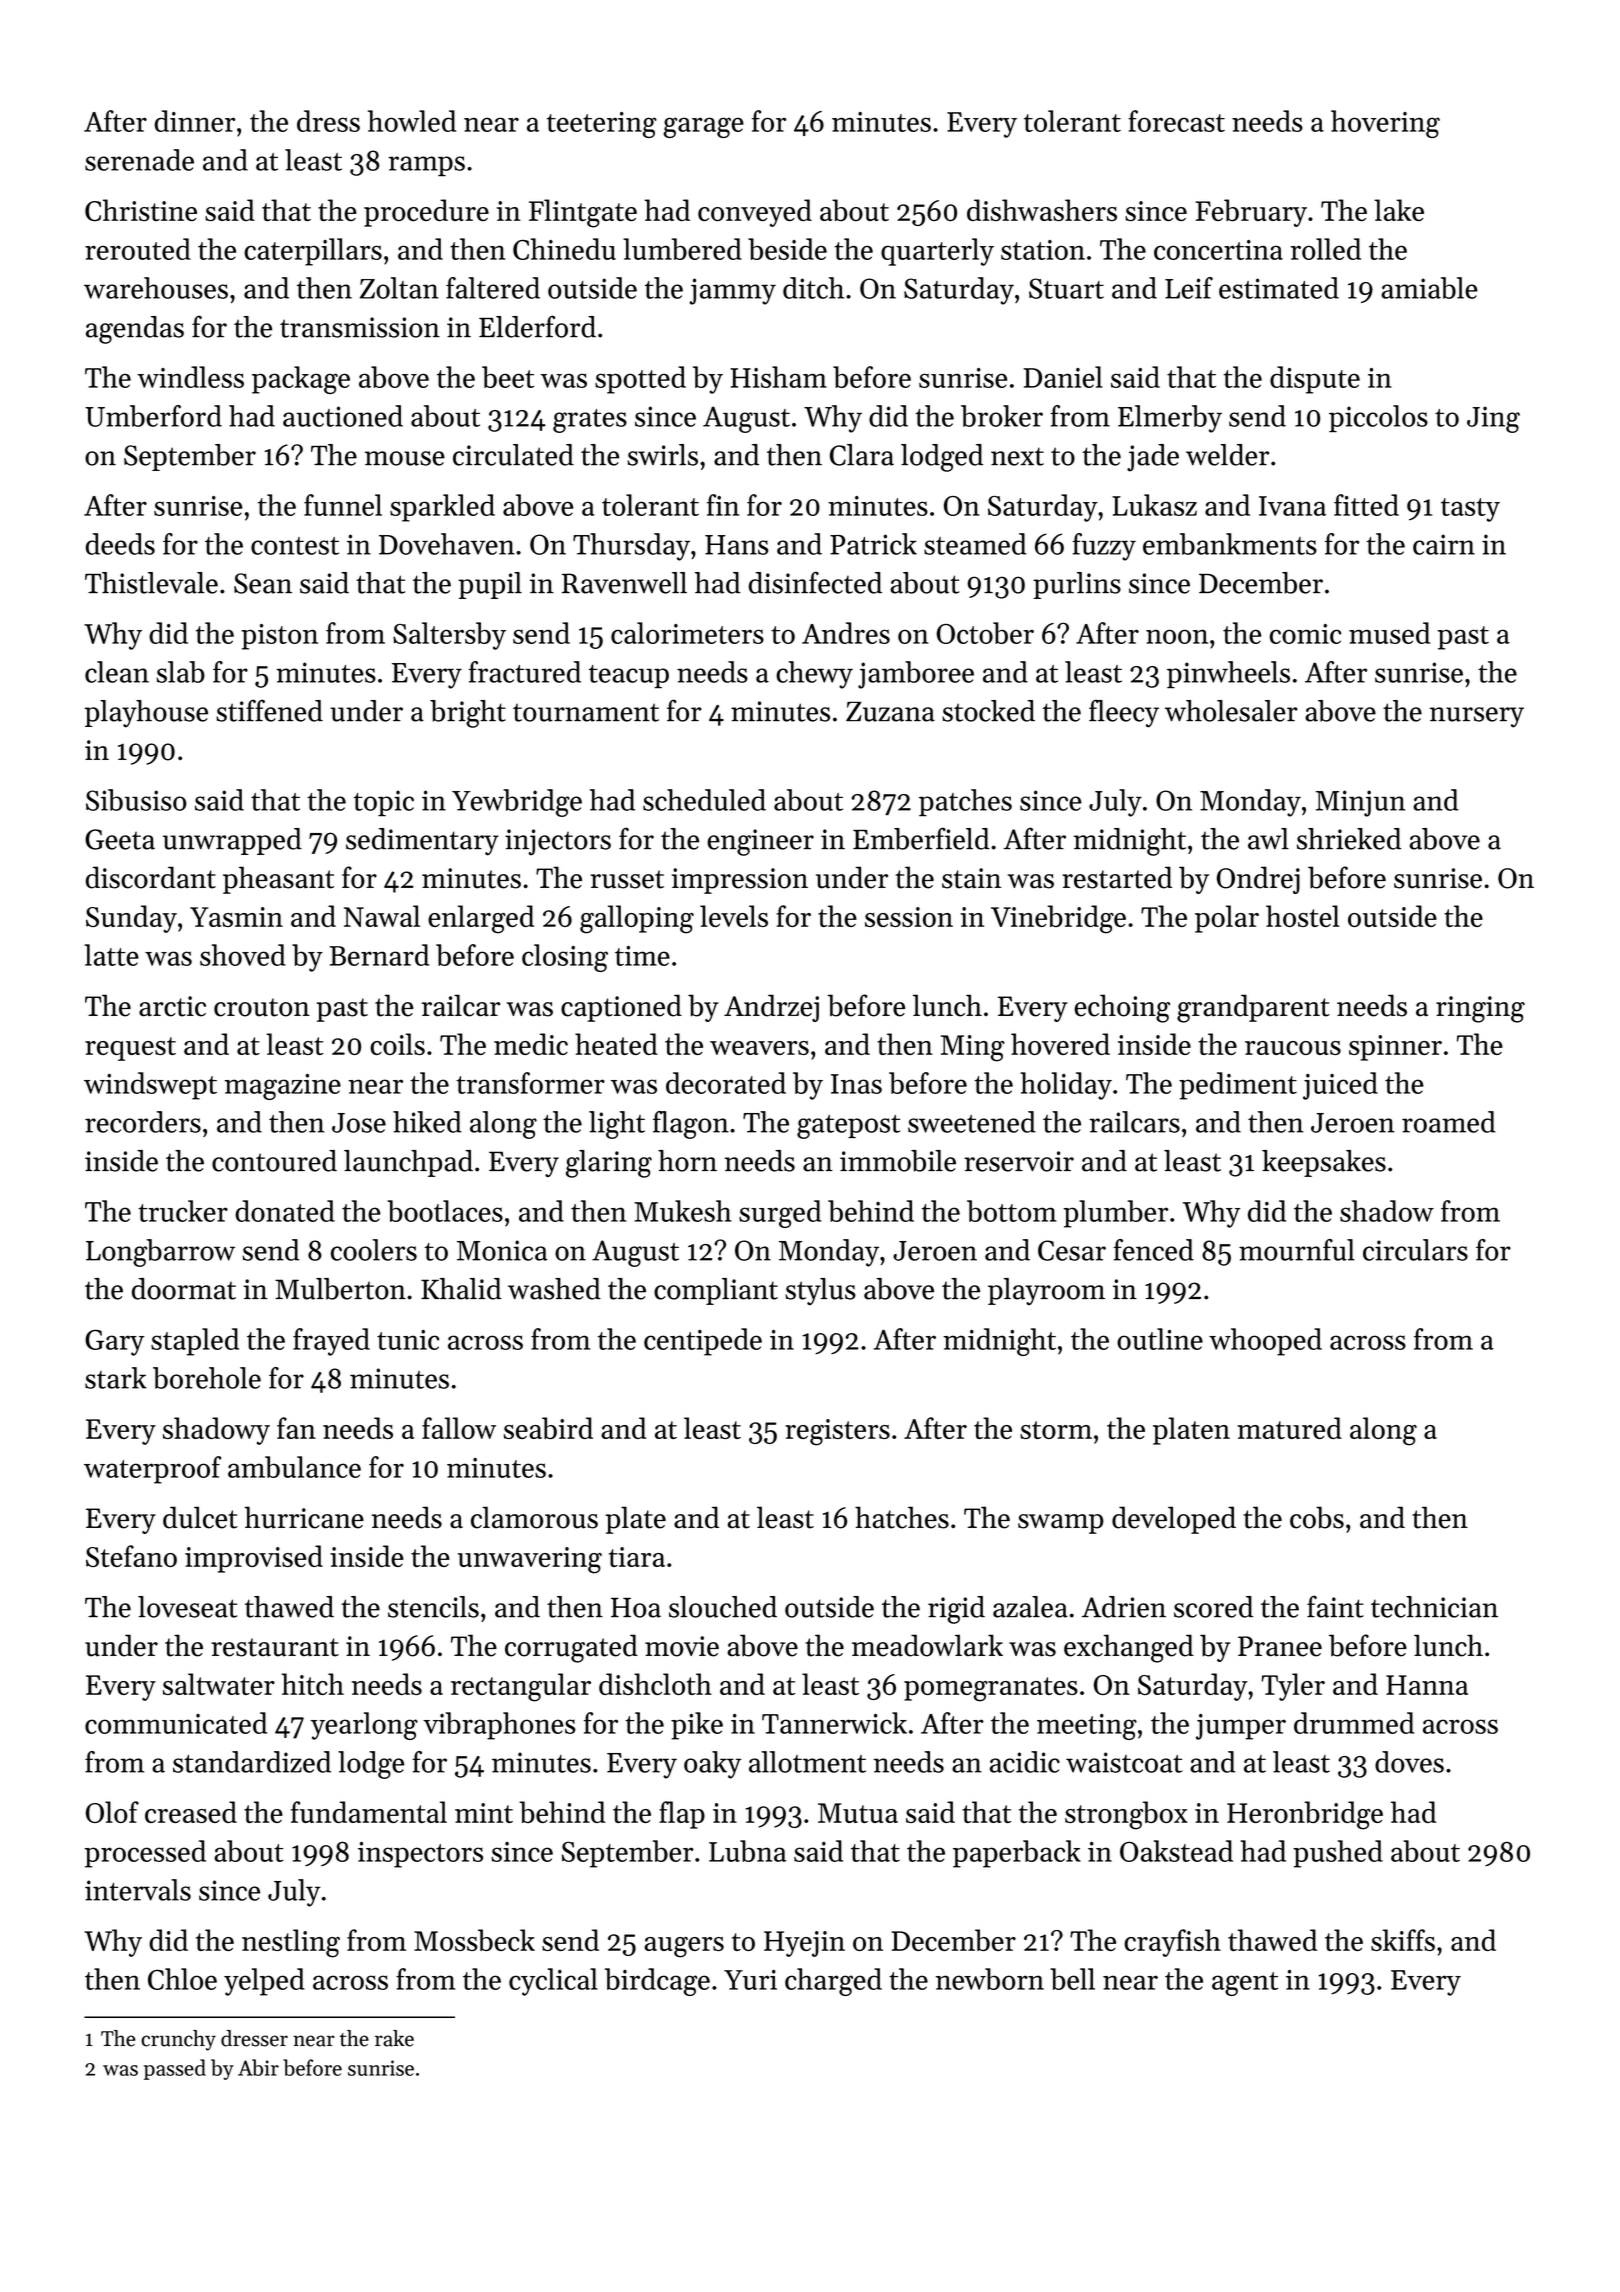  I want to click on forecast, so click(1176, 121).
